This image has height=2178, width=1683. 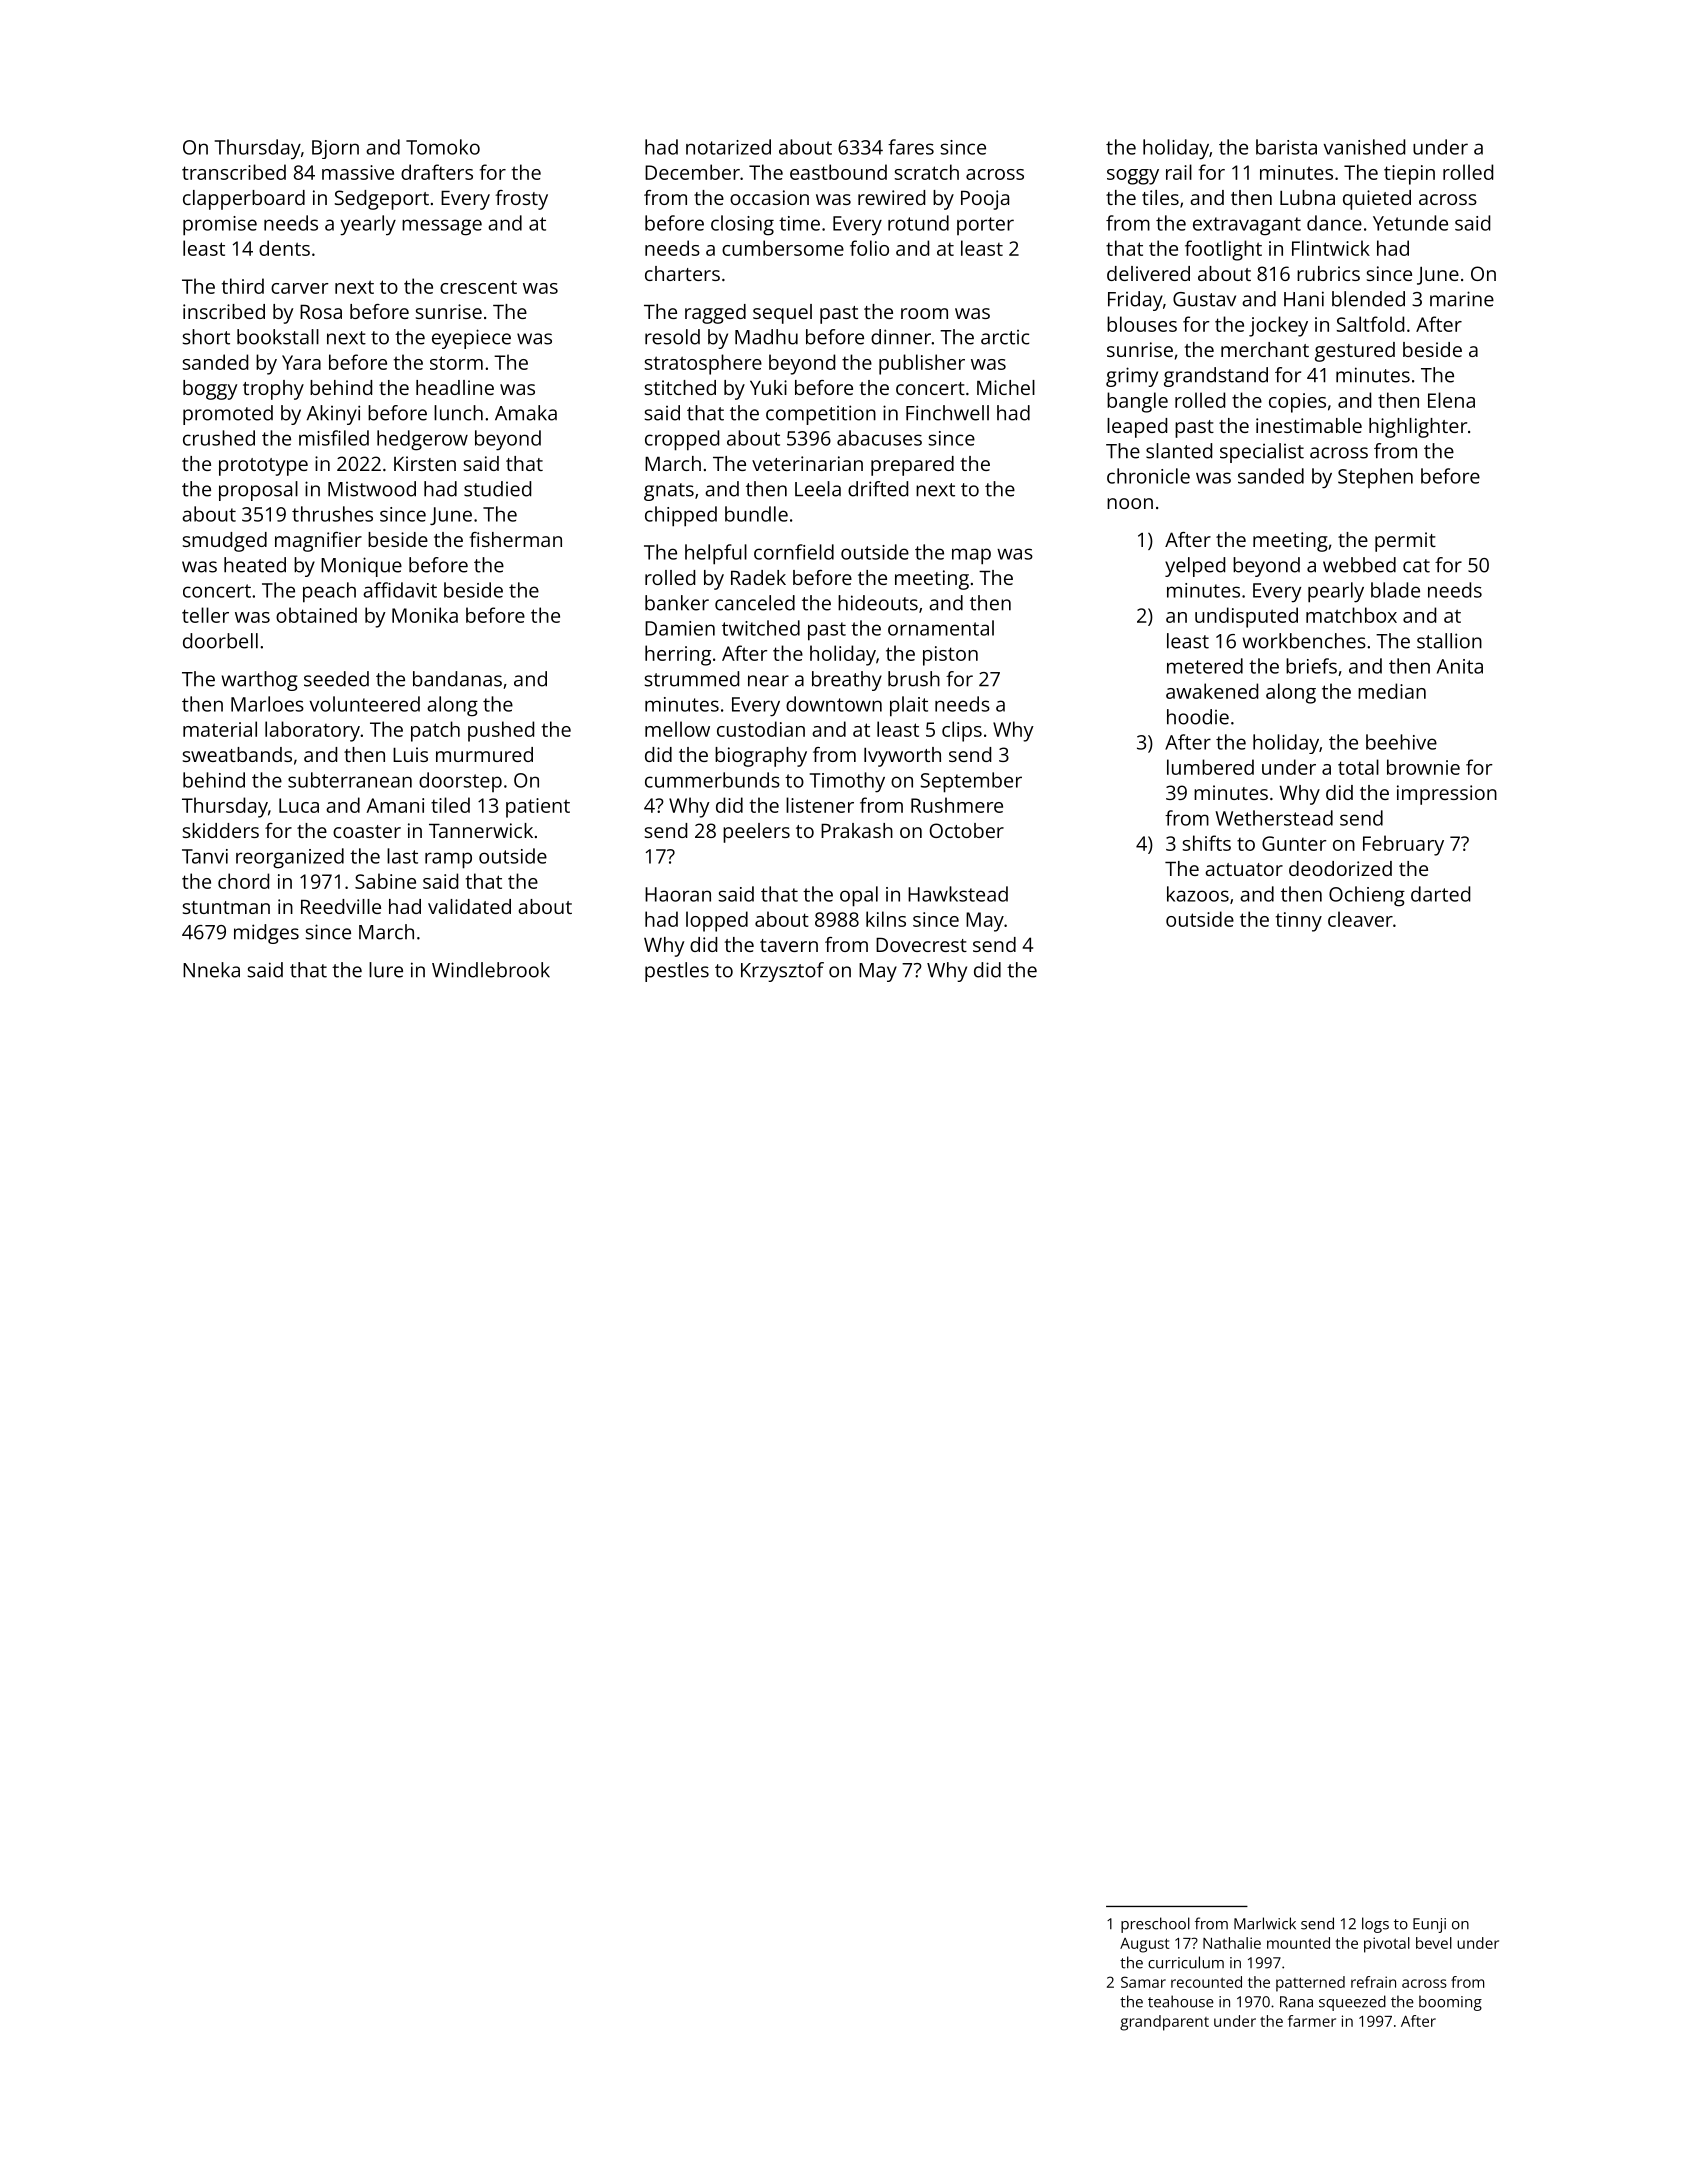 I want to click on Windlebrook, so click(x=491, y=970).
